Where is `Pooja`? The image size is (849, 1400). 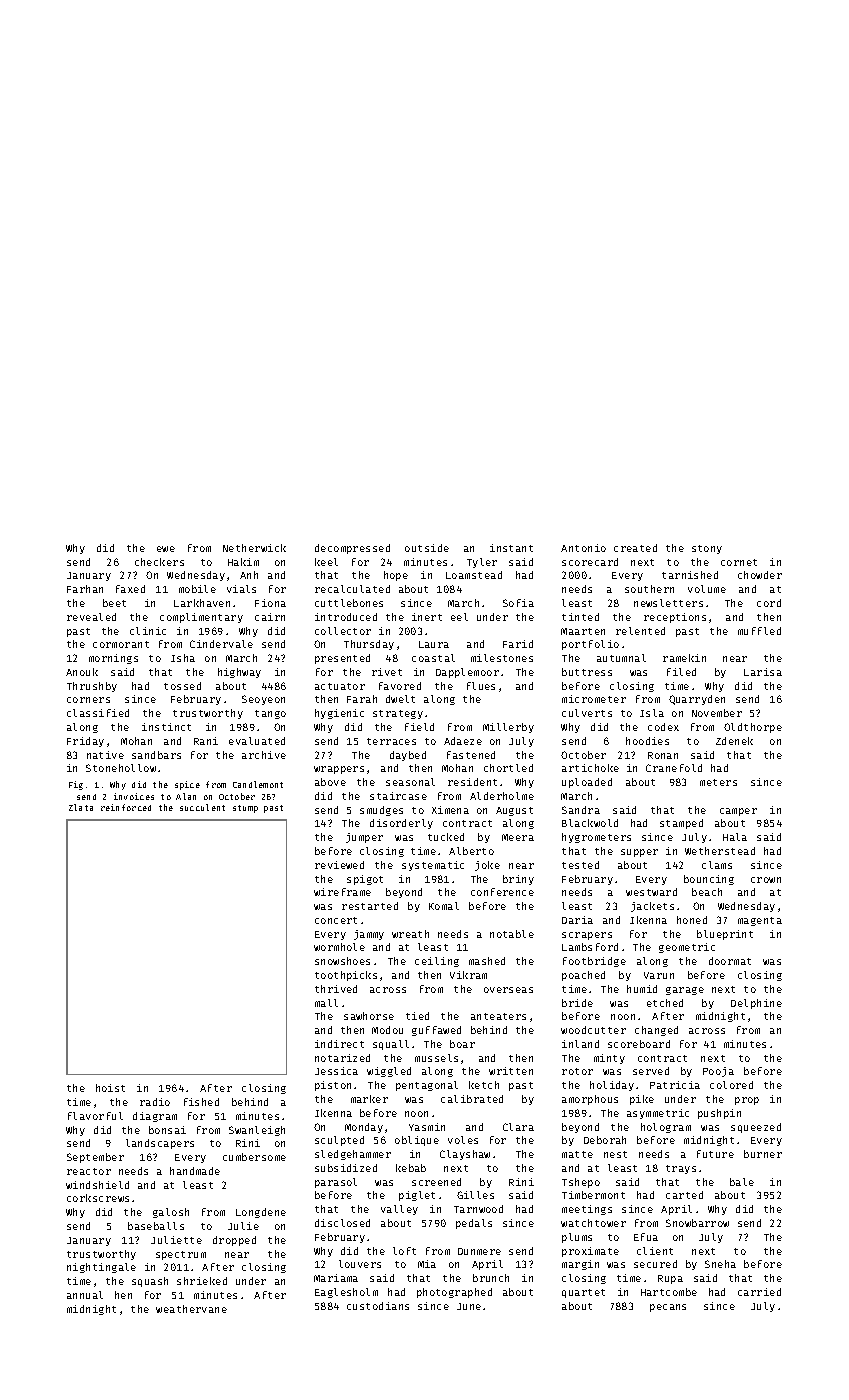 Pooja is located at coordinates (718, 1072).
